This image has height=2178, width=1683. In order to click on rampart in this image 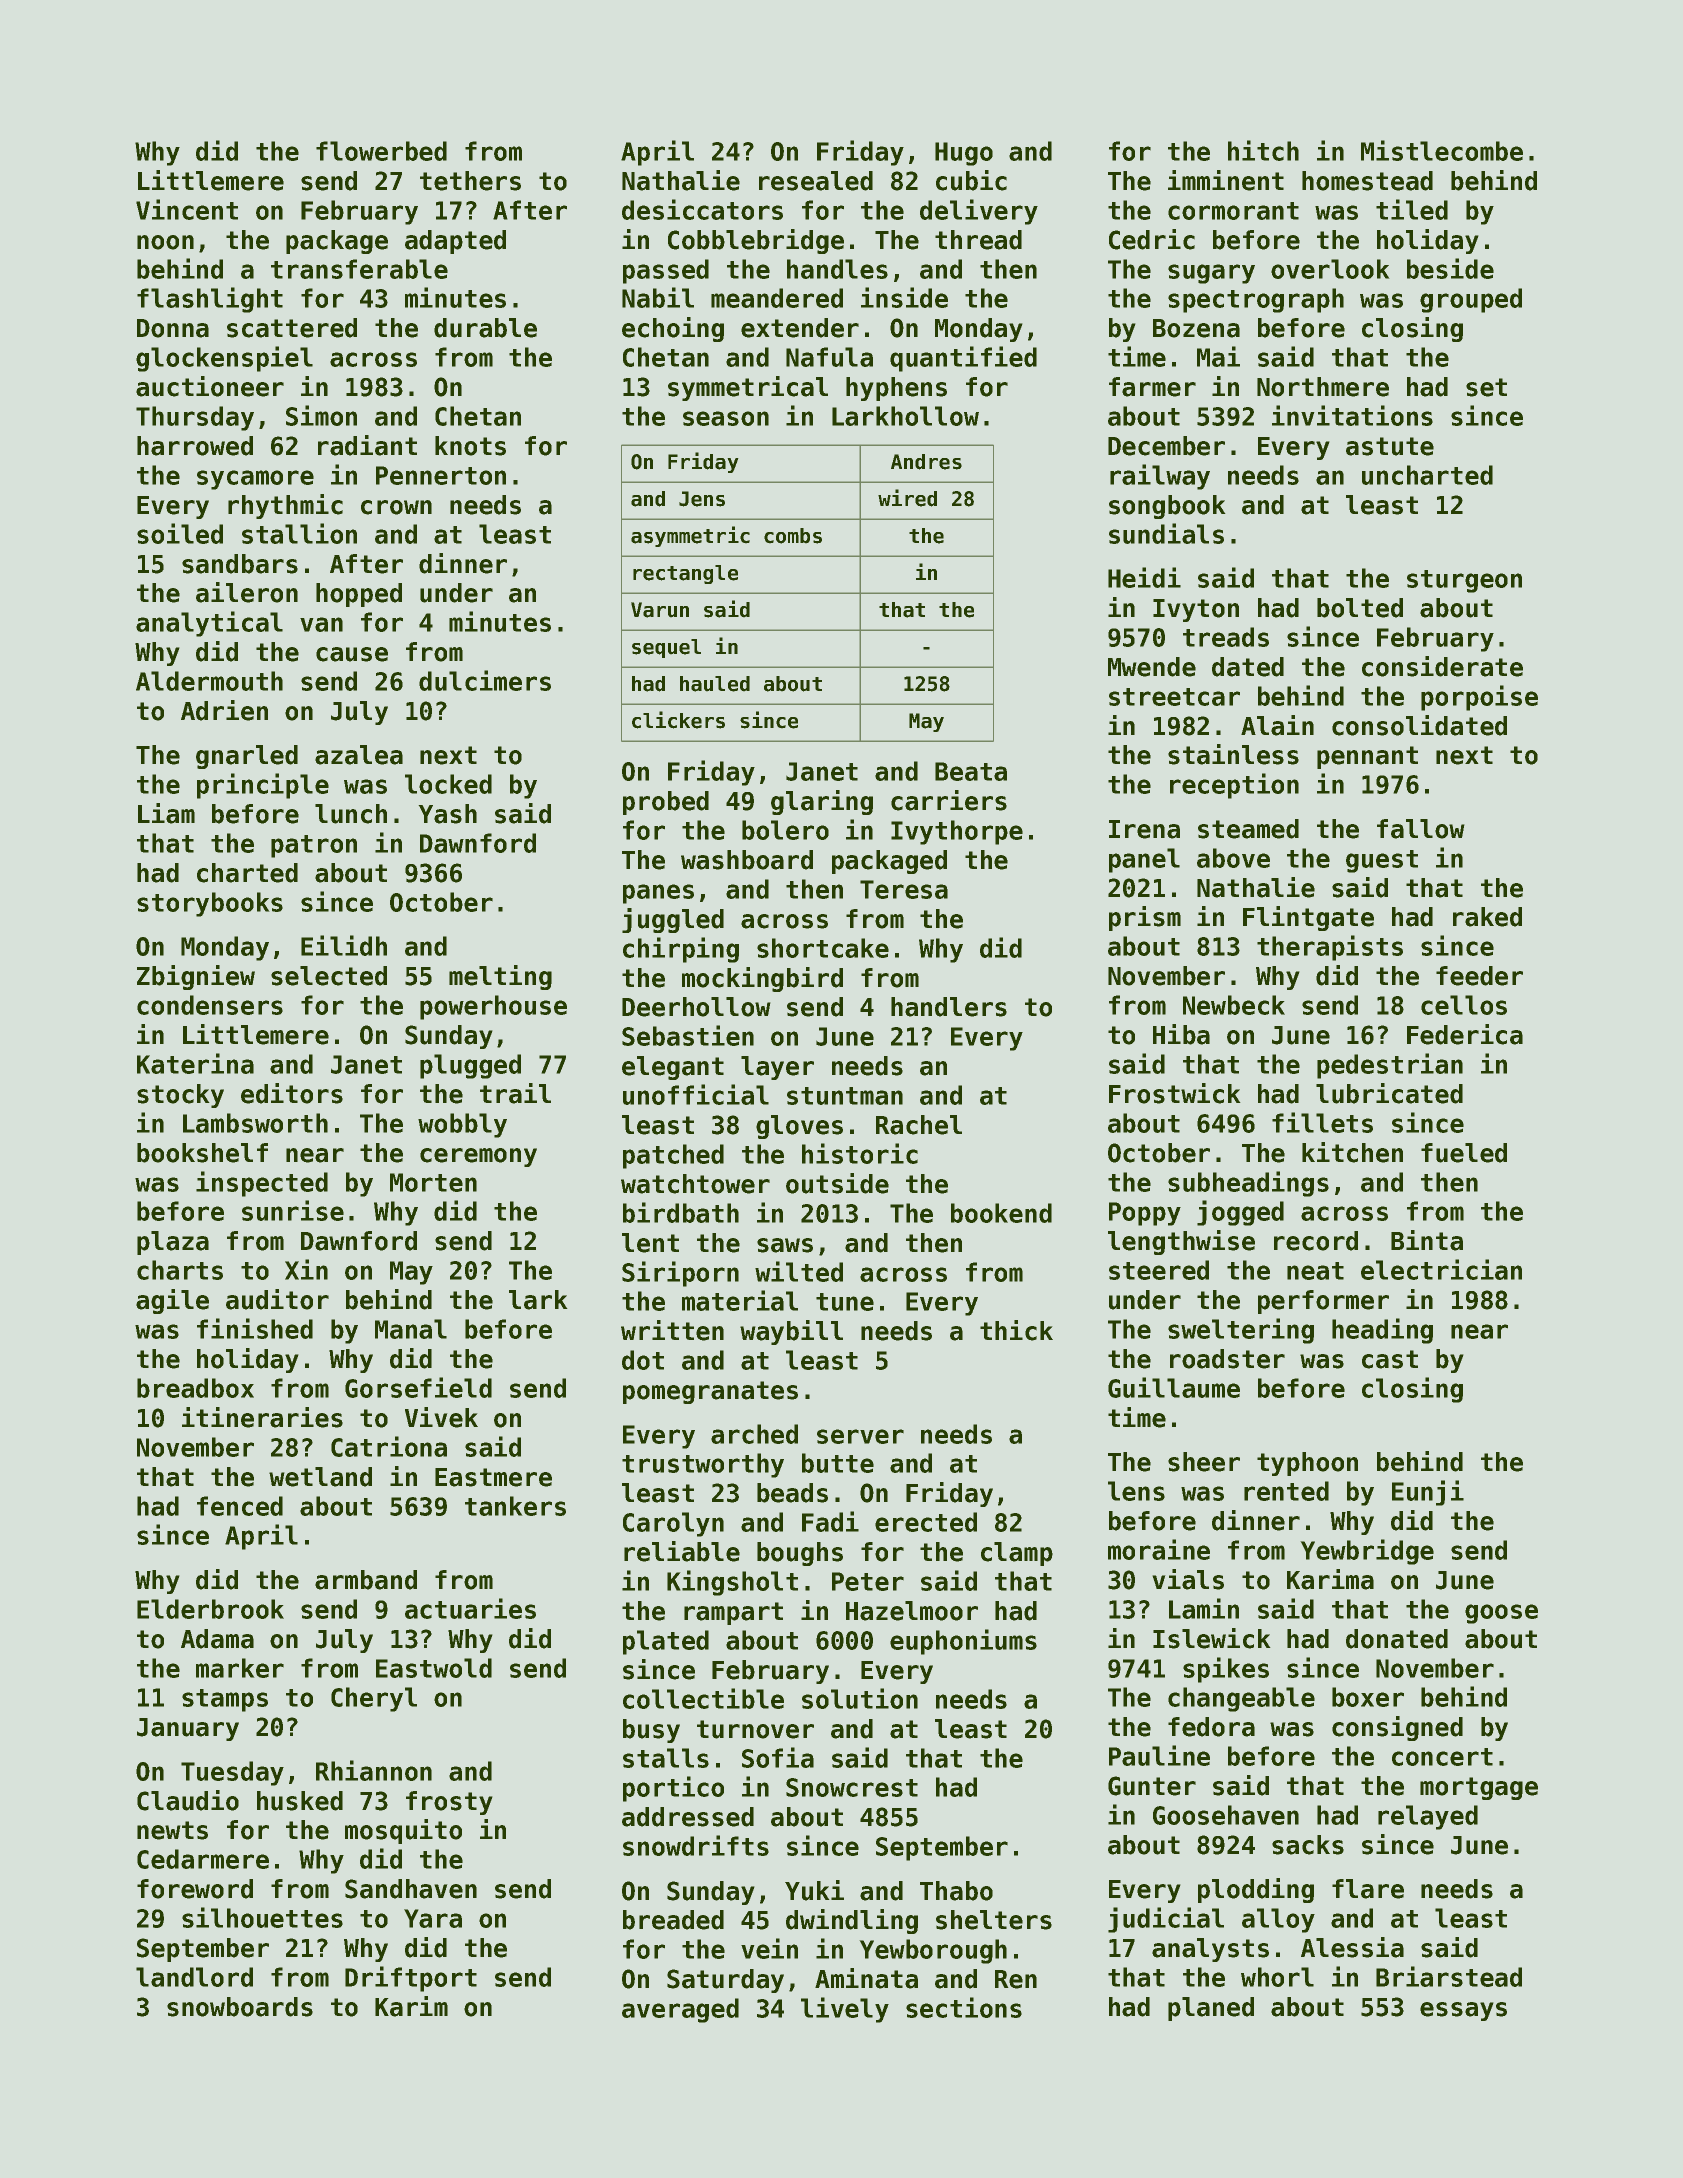, I will do `click(733, 1613)`.
